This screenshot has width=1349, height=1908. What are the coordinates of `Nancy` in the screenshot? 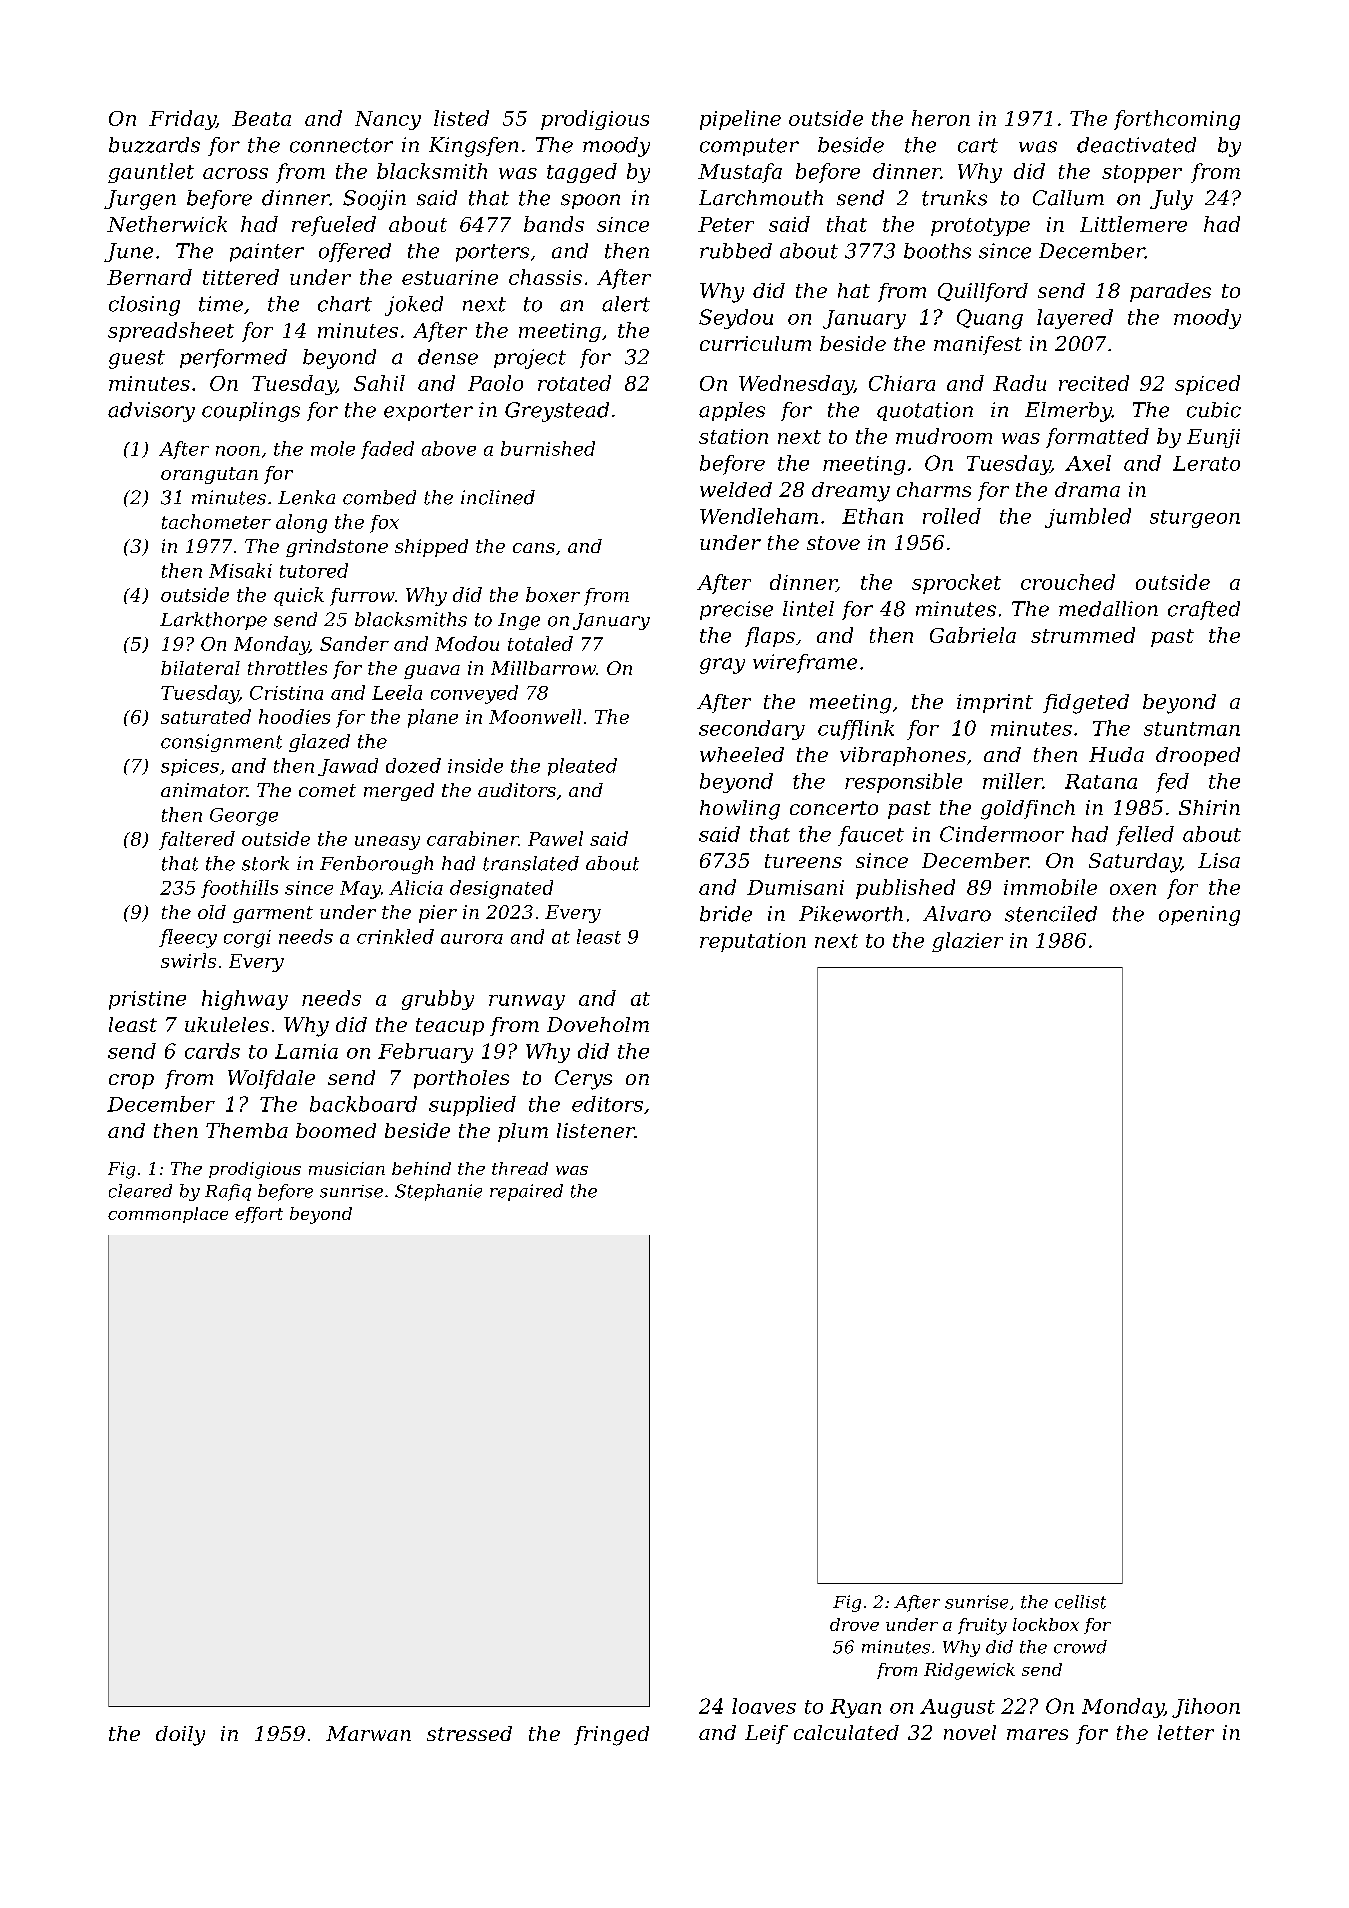 It's located at (388, 120).
